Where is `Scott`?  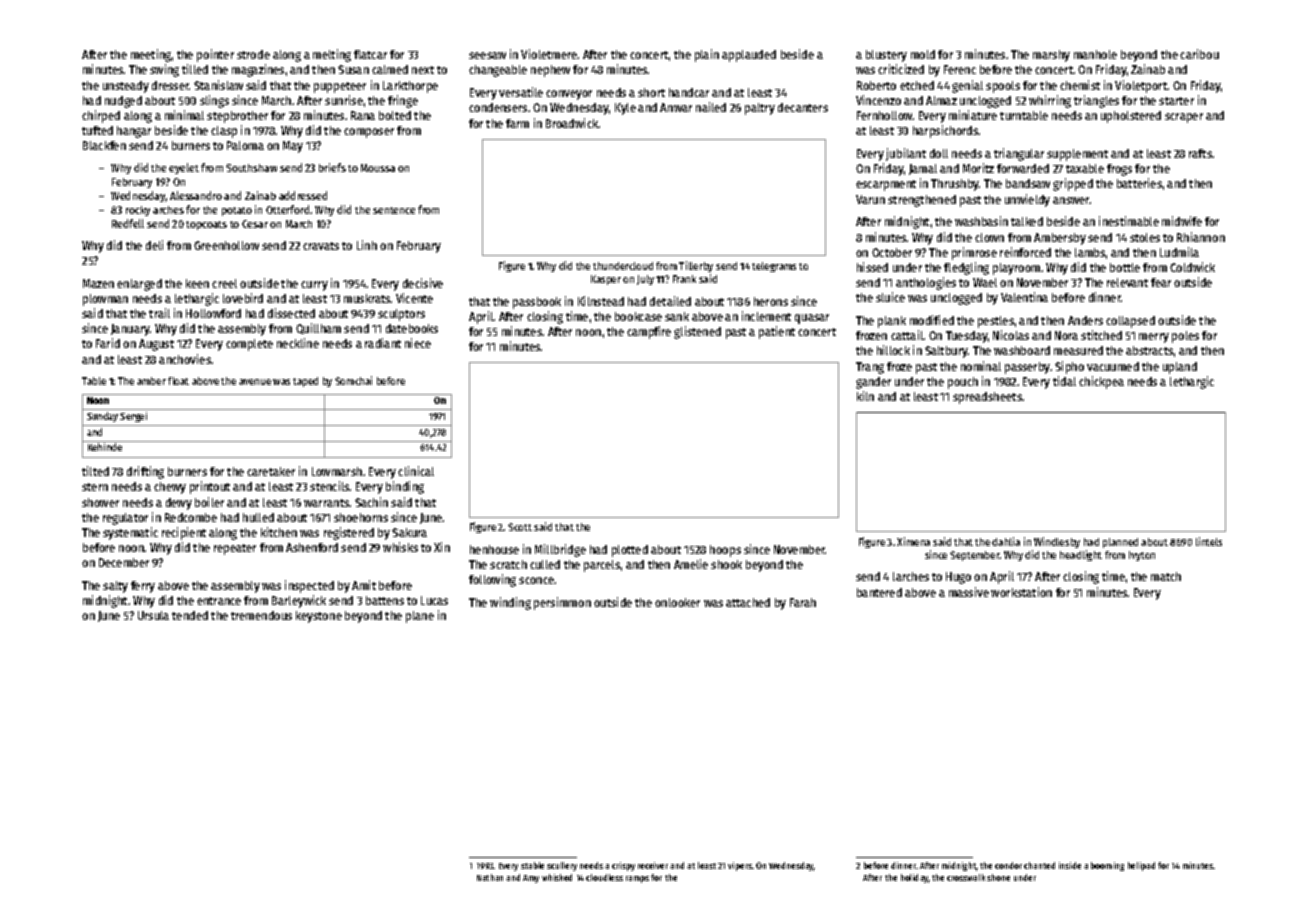
Scott is located at coordinates (520, 527).
